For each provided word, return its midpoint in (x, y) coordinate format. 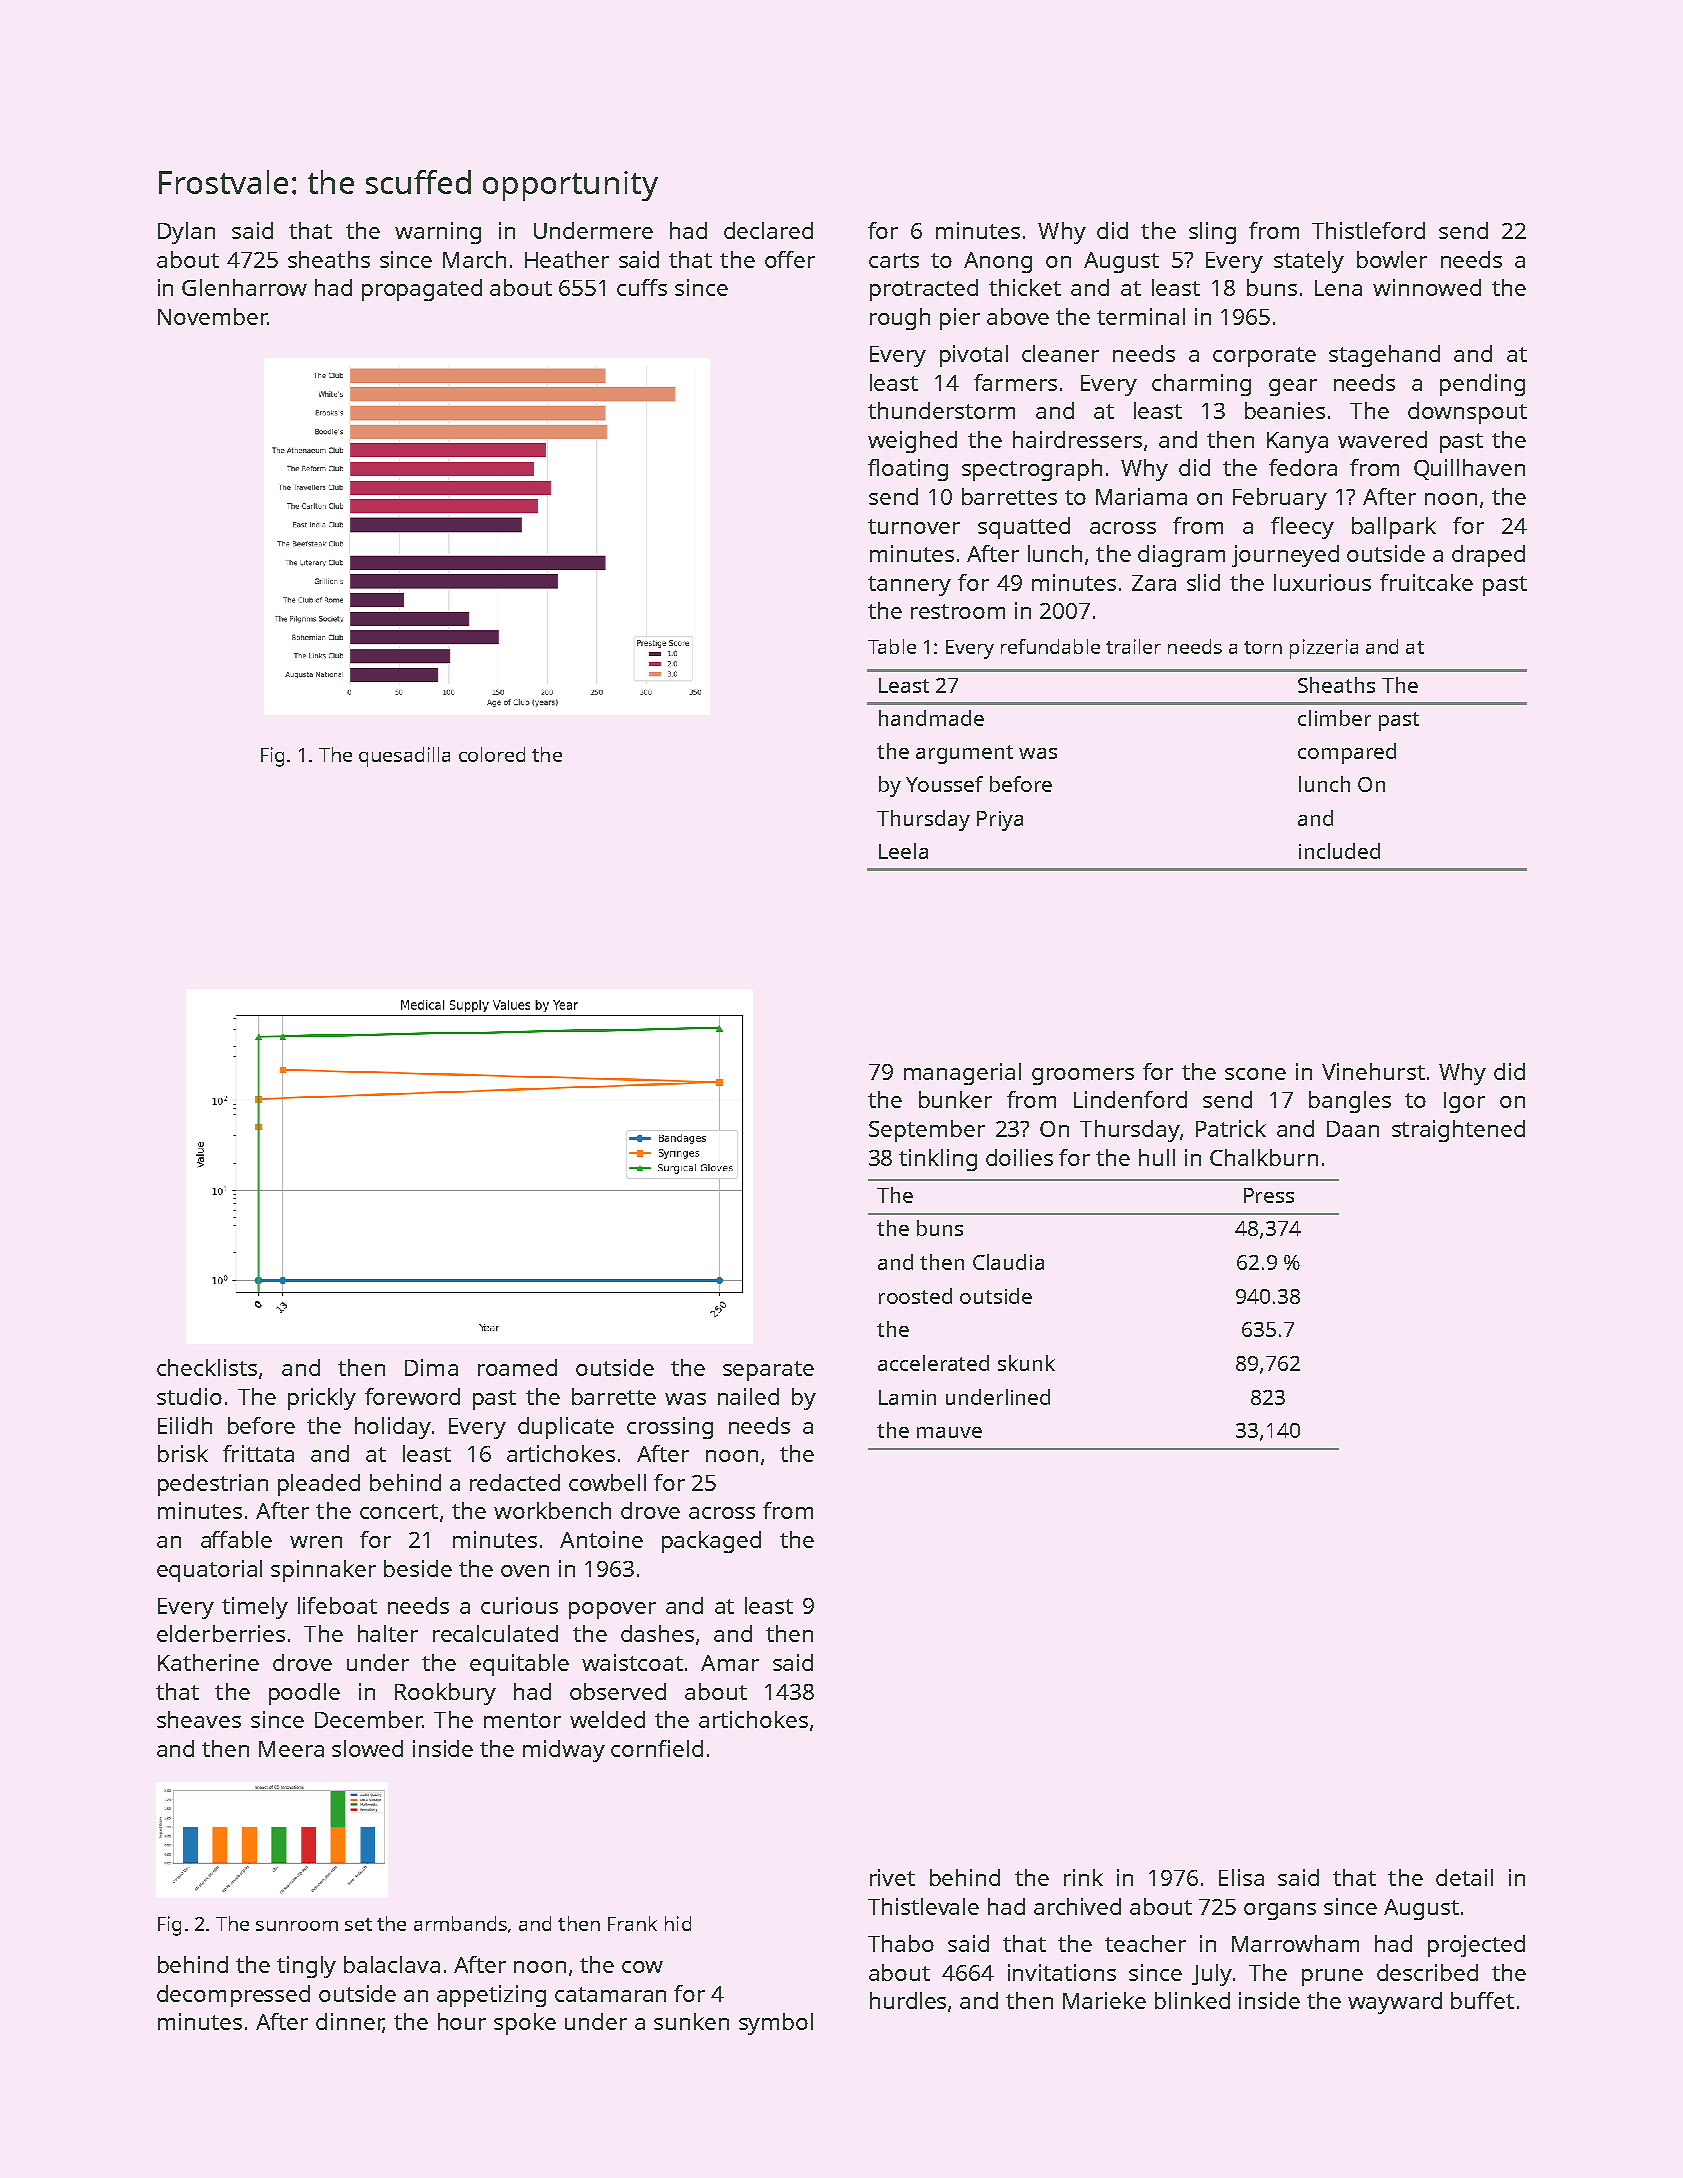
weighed (912, 442)
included (1339, 851)
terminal (1141, 316)
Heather (567, 259)
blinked (1192, 2000)
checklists (207, 1367)
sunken (691, 2021)
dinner (349, 2023)
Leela (903, 851)
